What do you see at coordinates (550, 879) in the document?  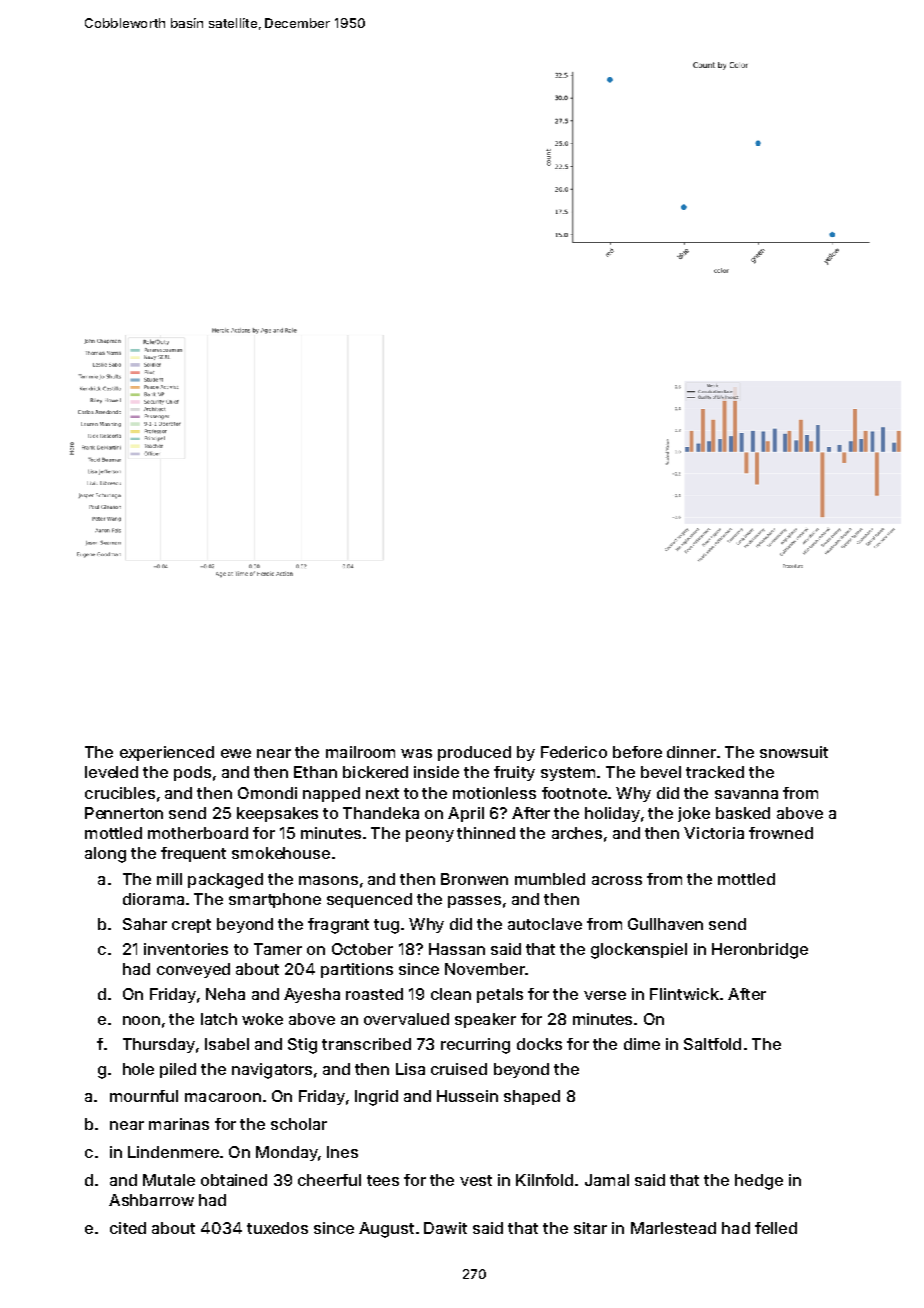 I see `mumbled` at bounding box center [550, 879].
